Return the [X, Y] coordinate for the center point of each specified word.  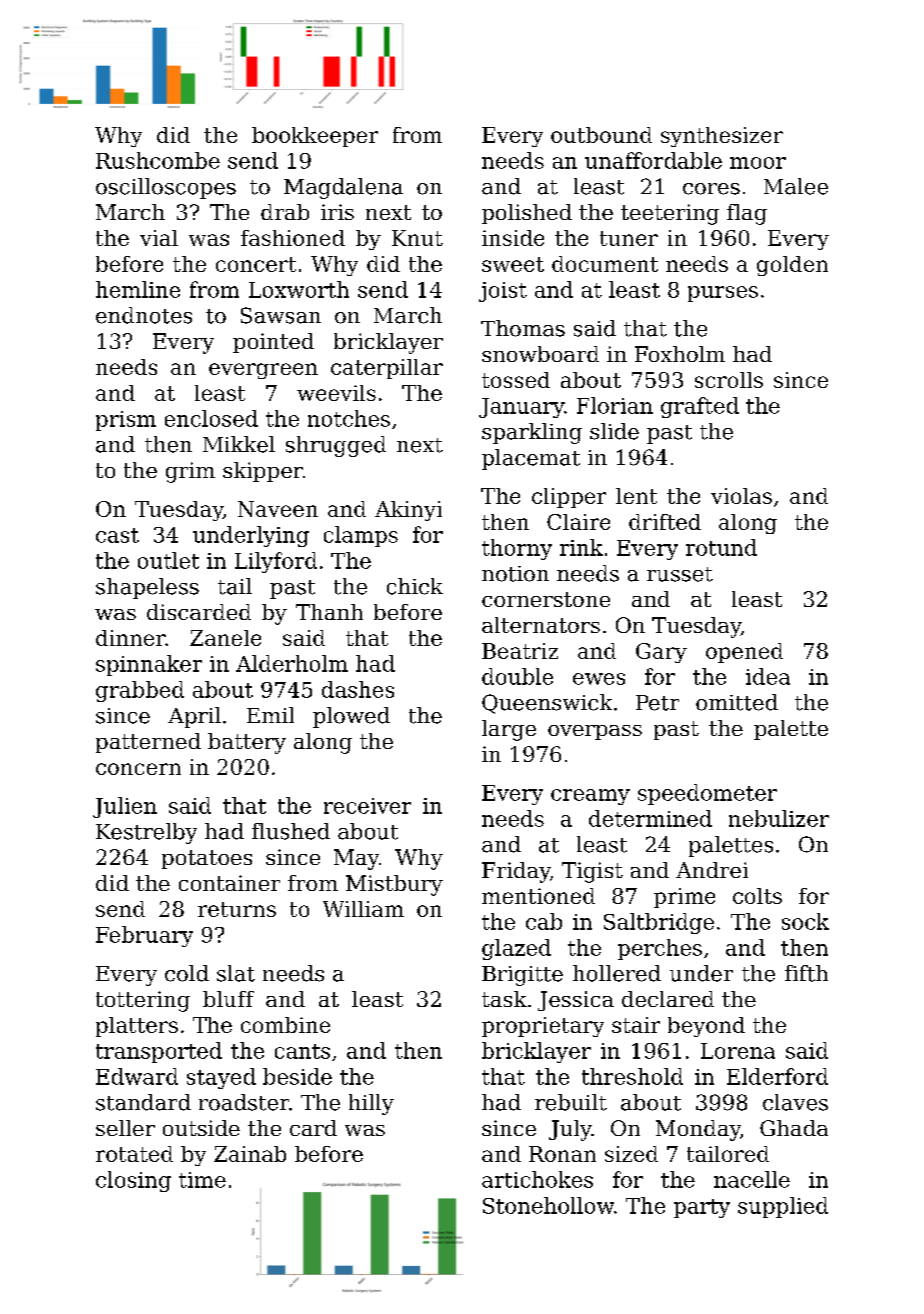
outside [201, 1128]
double [517, 676]
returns [237, 909]
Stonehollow [548, 1205]
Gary [661, 653]
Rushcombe [158, 160]
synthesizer [722, 137]
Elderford [777, 1076]
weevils [336, 393]
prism [126, 421]
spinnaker [149, 665]
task [504, 999]
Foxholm [680, 354]
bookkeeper [315, 137]
